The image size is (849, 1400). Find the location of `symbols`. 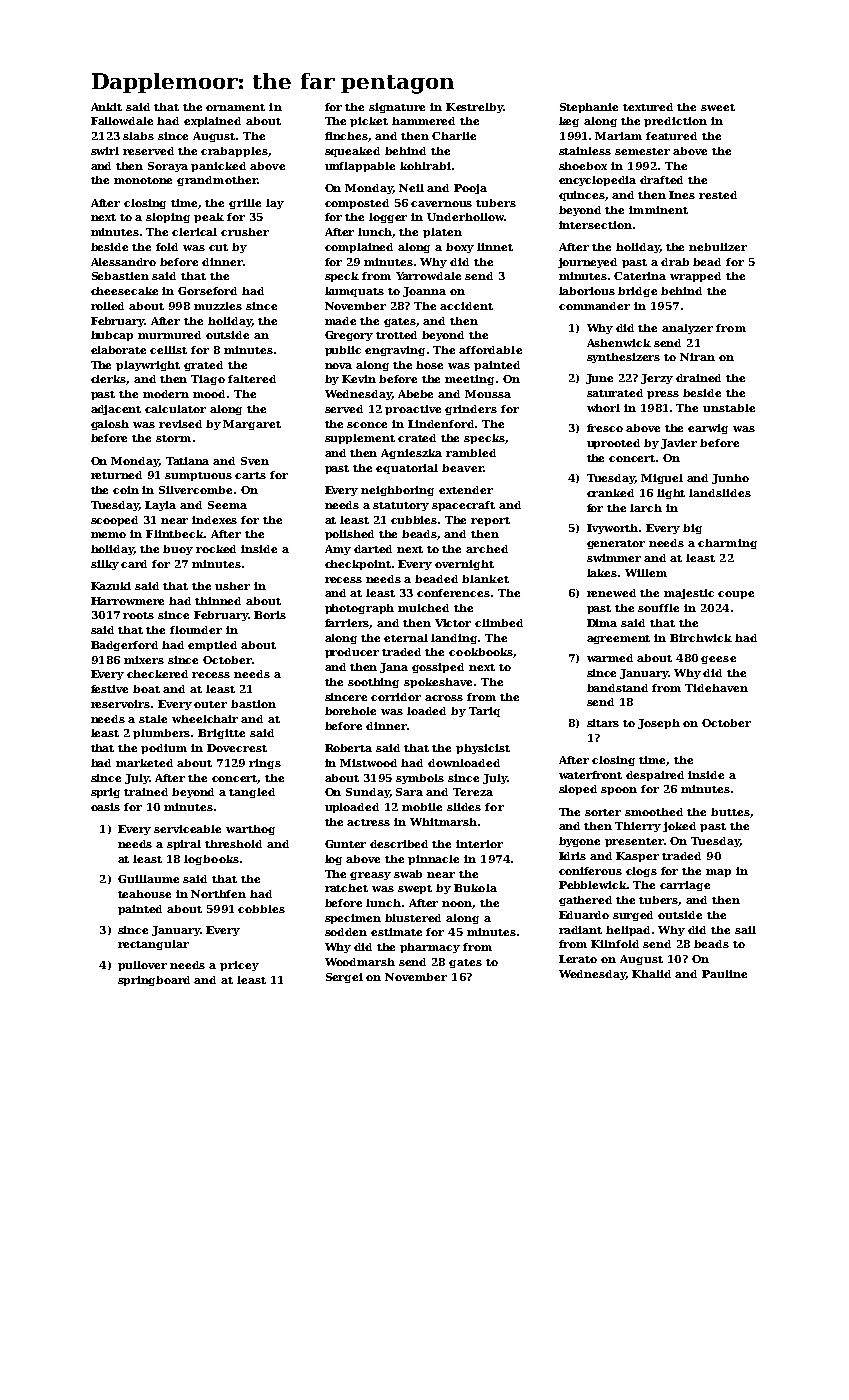

symbols is located at coordinates (420, 779).
